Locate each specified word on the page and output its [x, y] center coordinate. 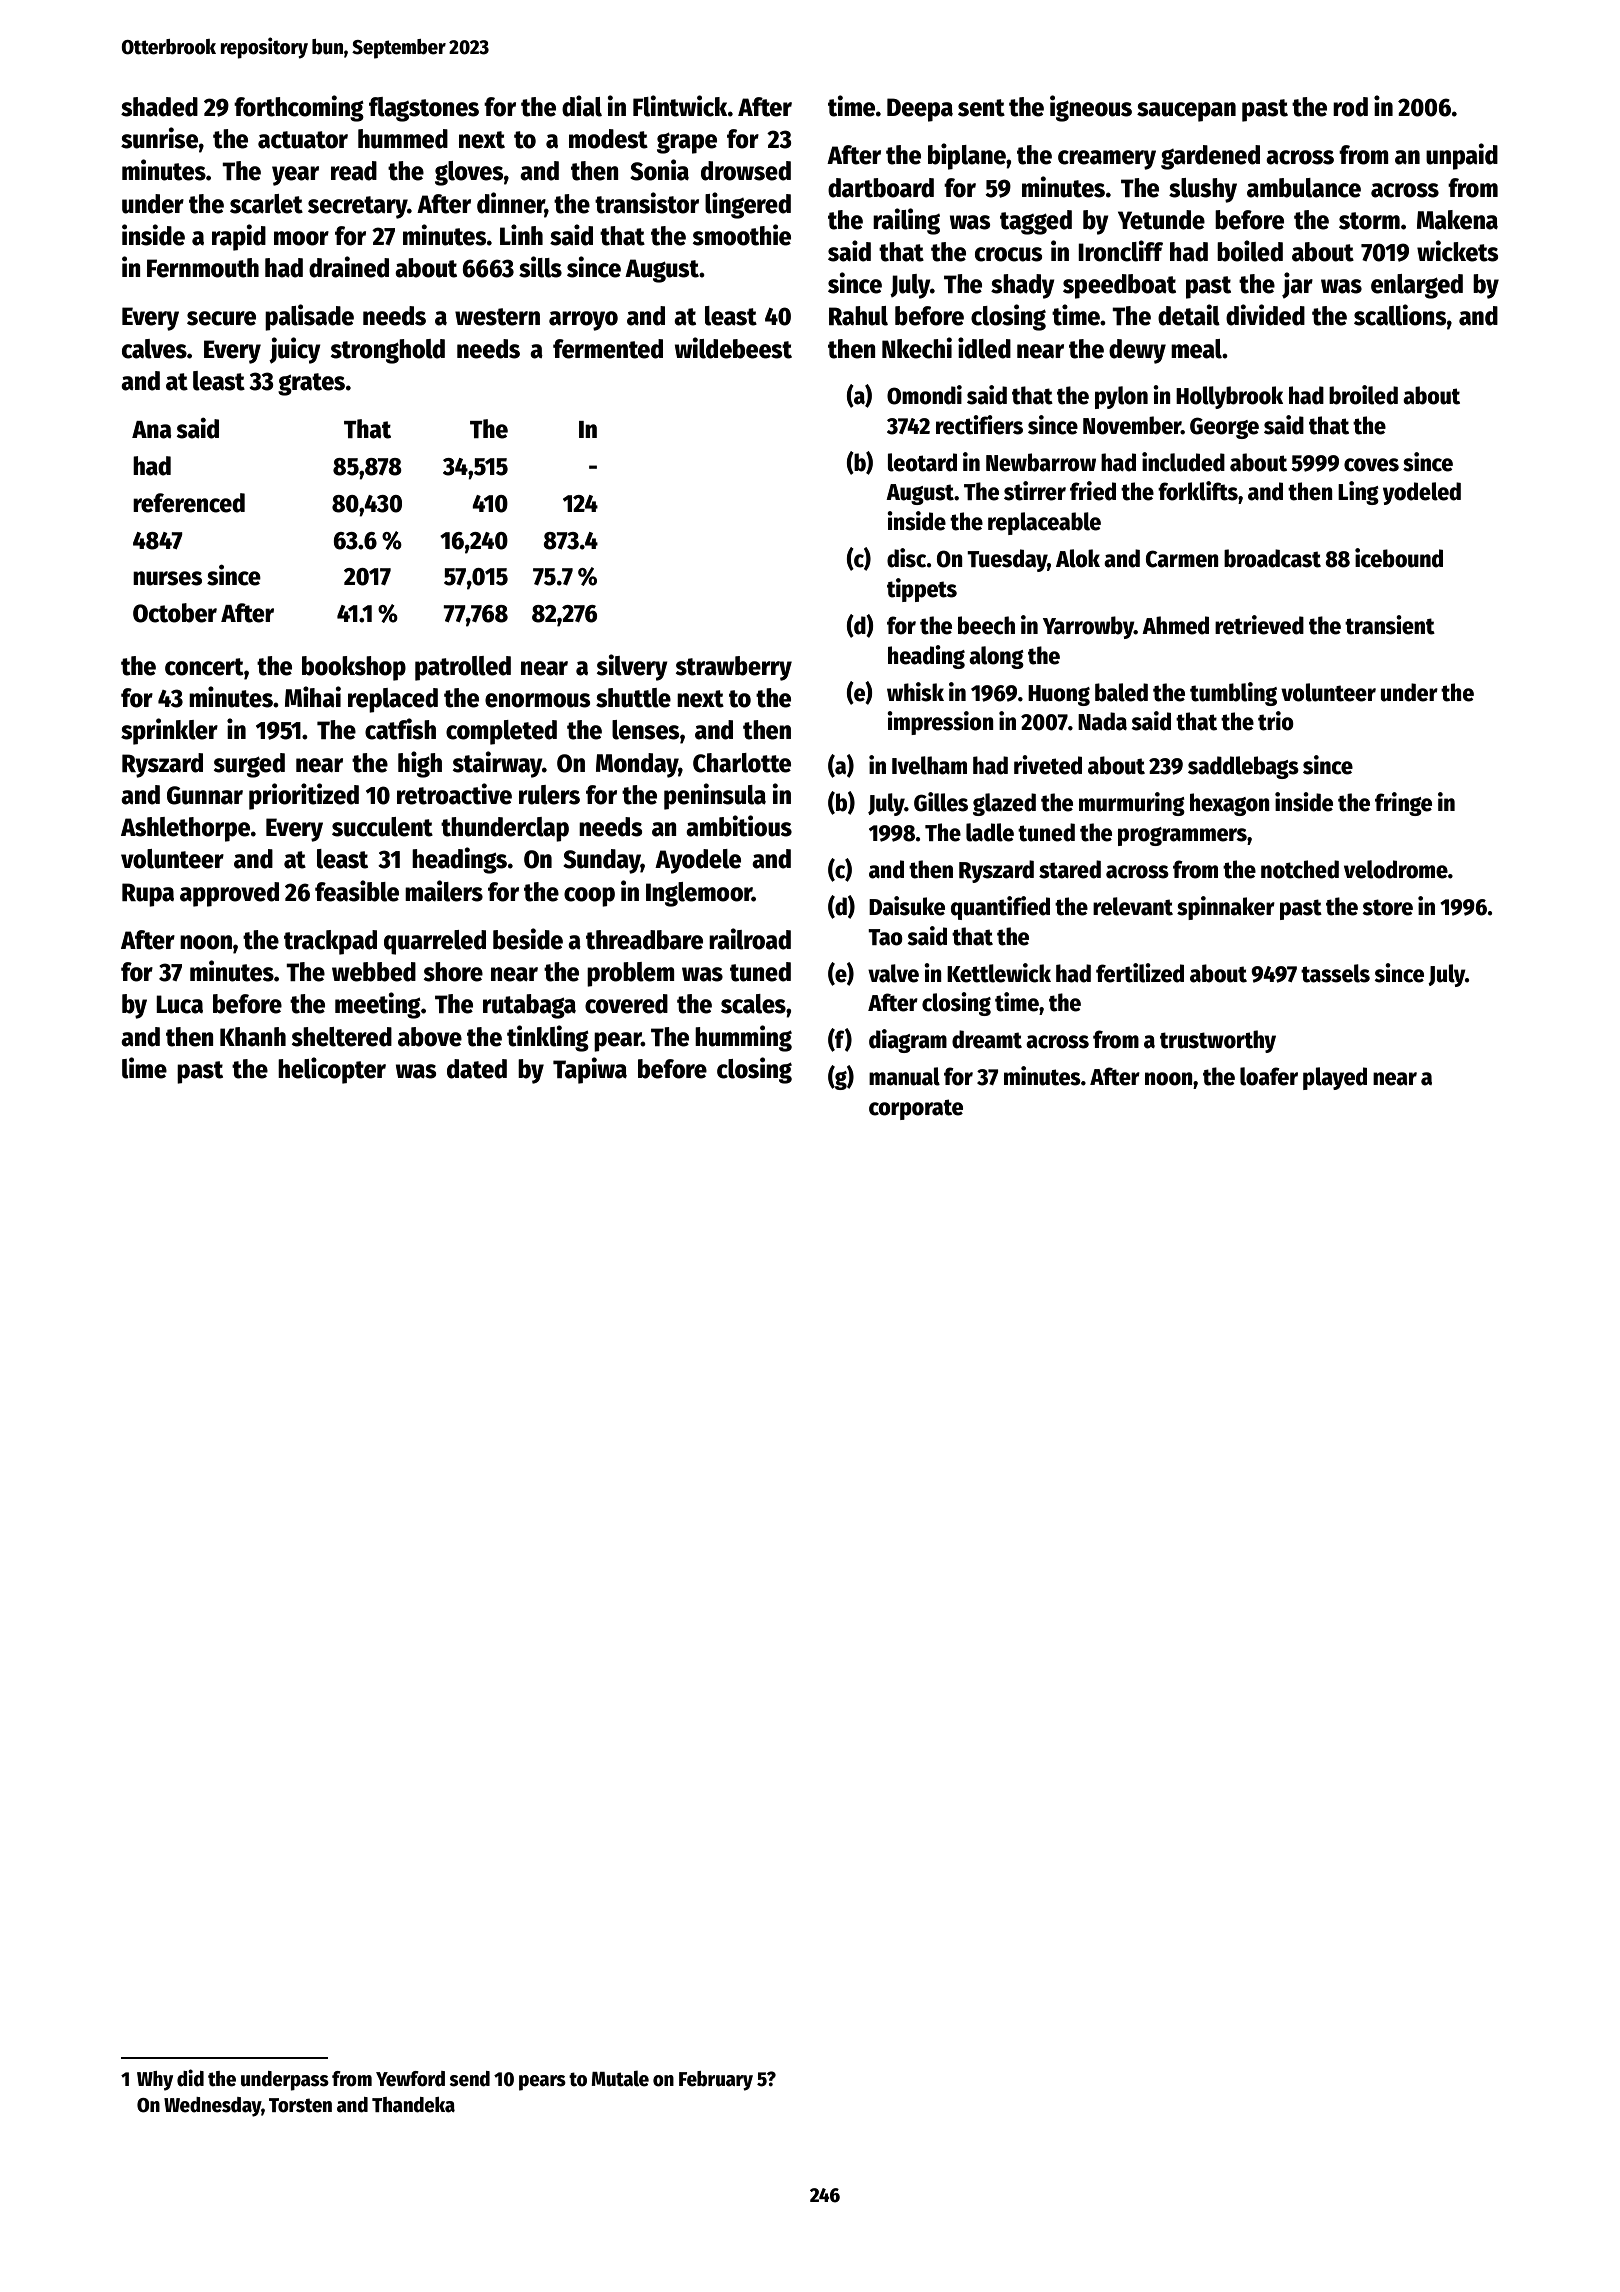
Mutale [620, 2078]
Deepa [920, 110]
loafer [1269, 1076]
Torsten [300, 2105]
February [716, 2081]
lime [144, 1068]
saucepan [1186, 112]
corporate [916, 1109]
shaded [159, 107]
